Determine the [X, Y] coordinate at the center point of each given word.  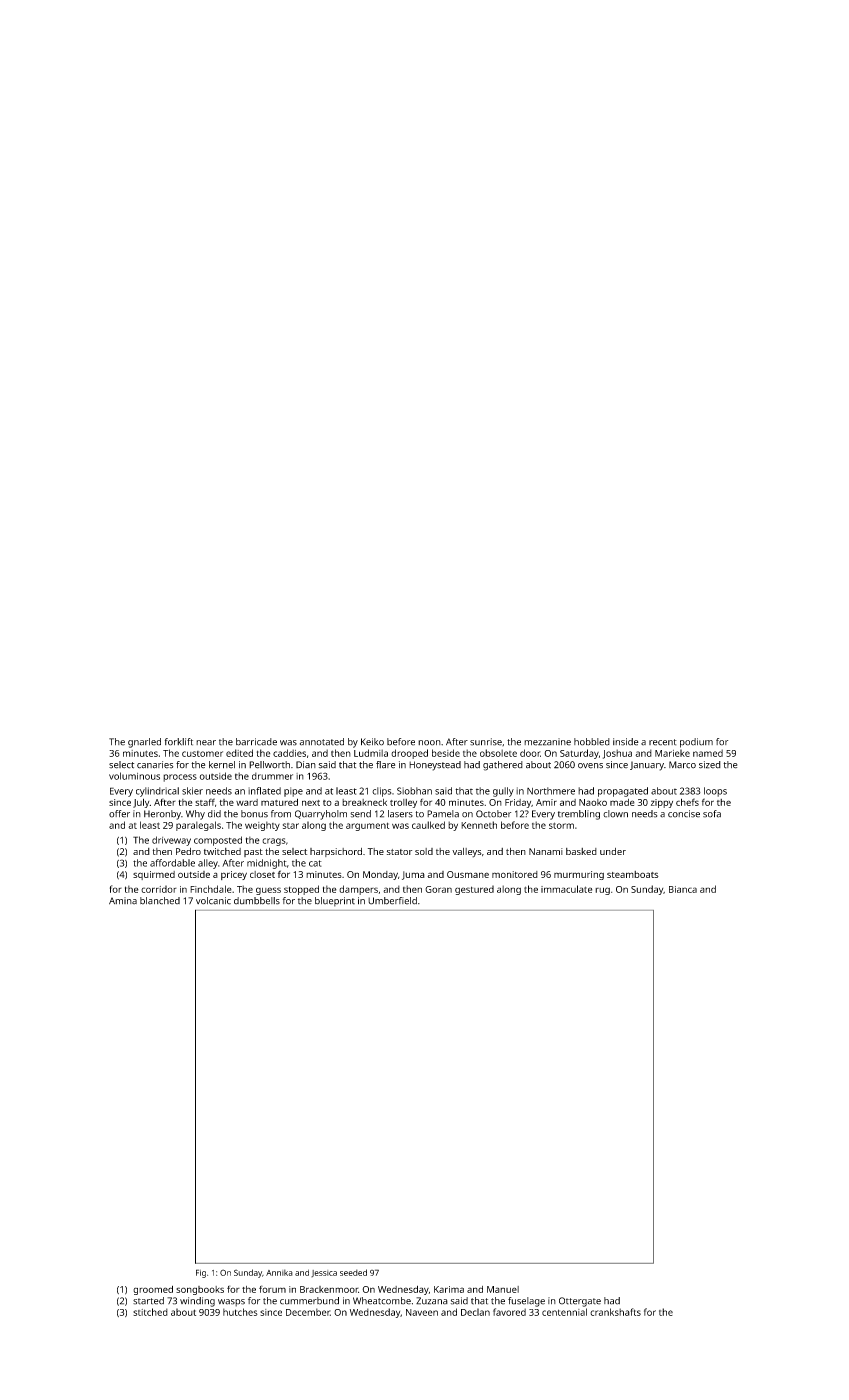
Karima [449, 1289]
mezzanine [547, 742]
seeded [353, 1272]
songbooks [200, 1290]
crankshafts [615, 1312]
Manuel [503, 1289]
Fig [201, 1273]
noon [429, 743]
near [206, 743]
